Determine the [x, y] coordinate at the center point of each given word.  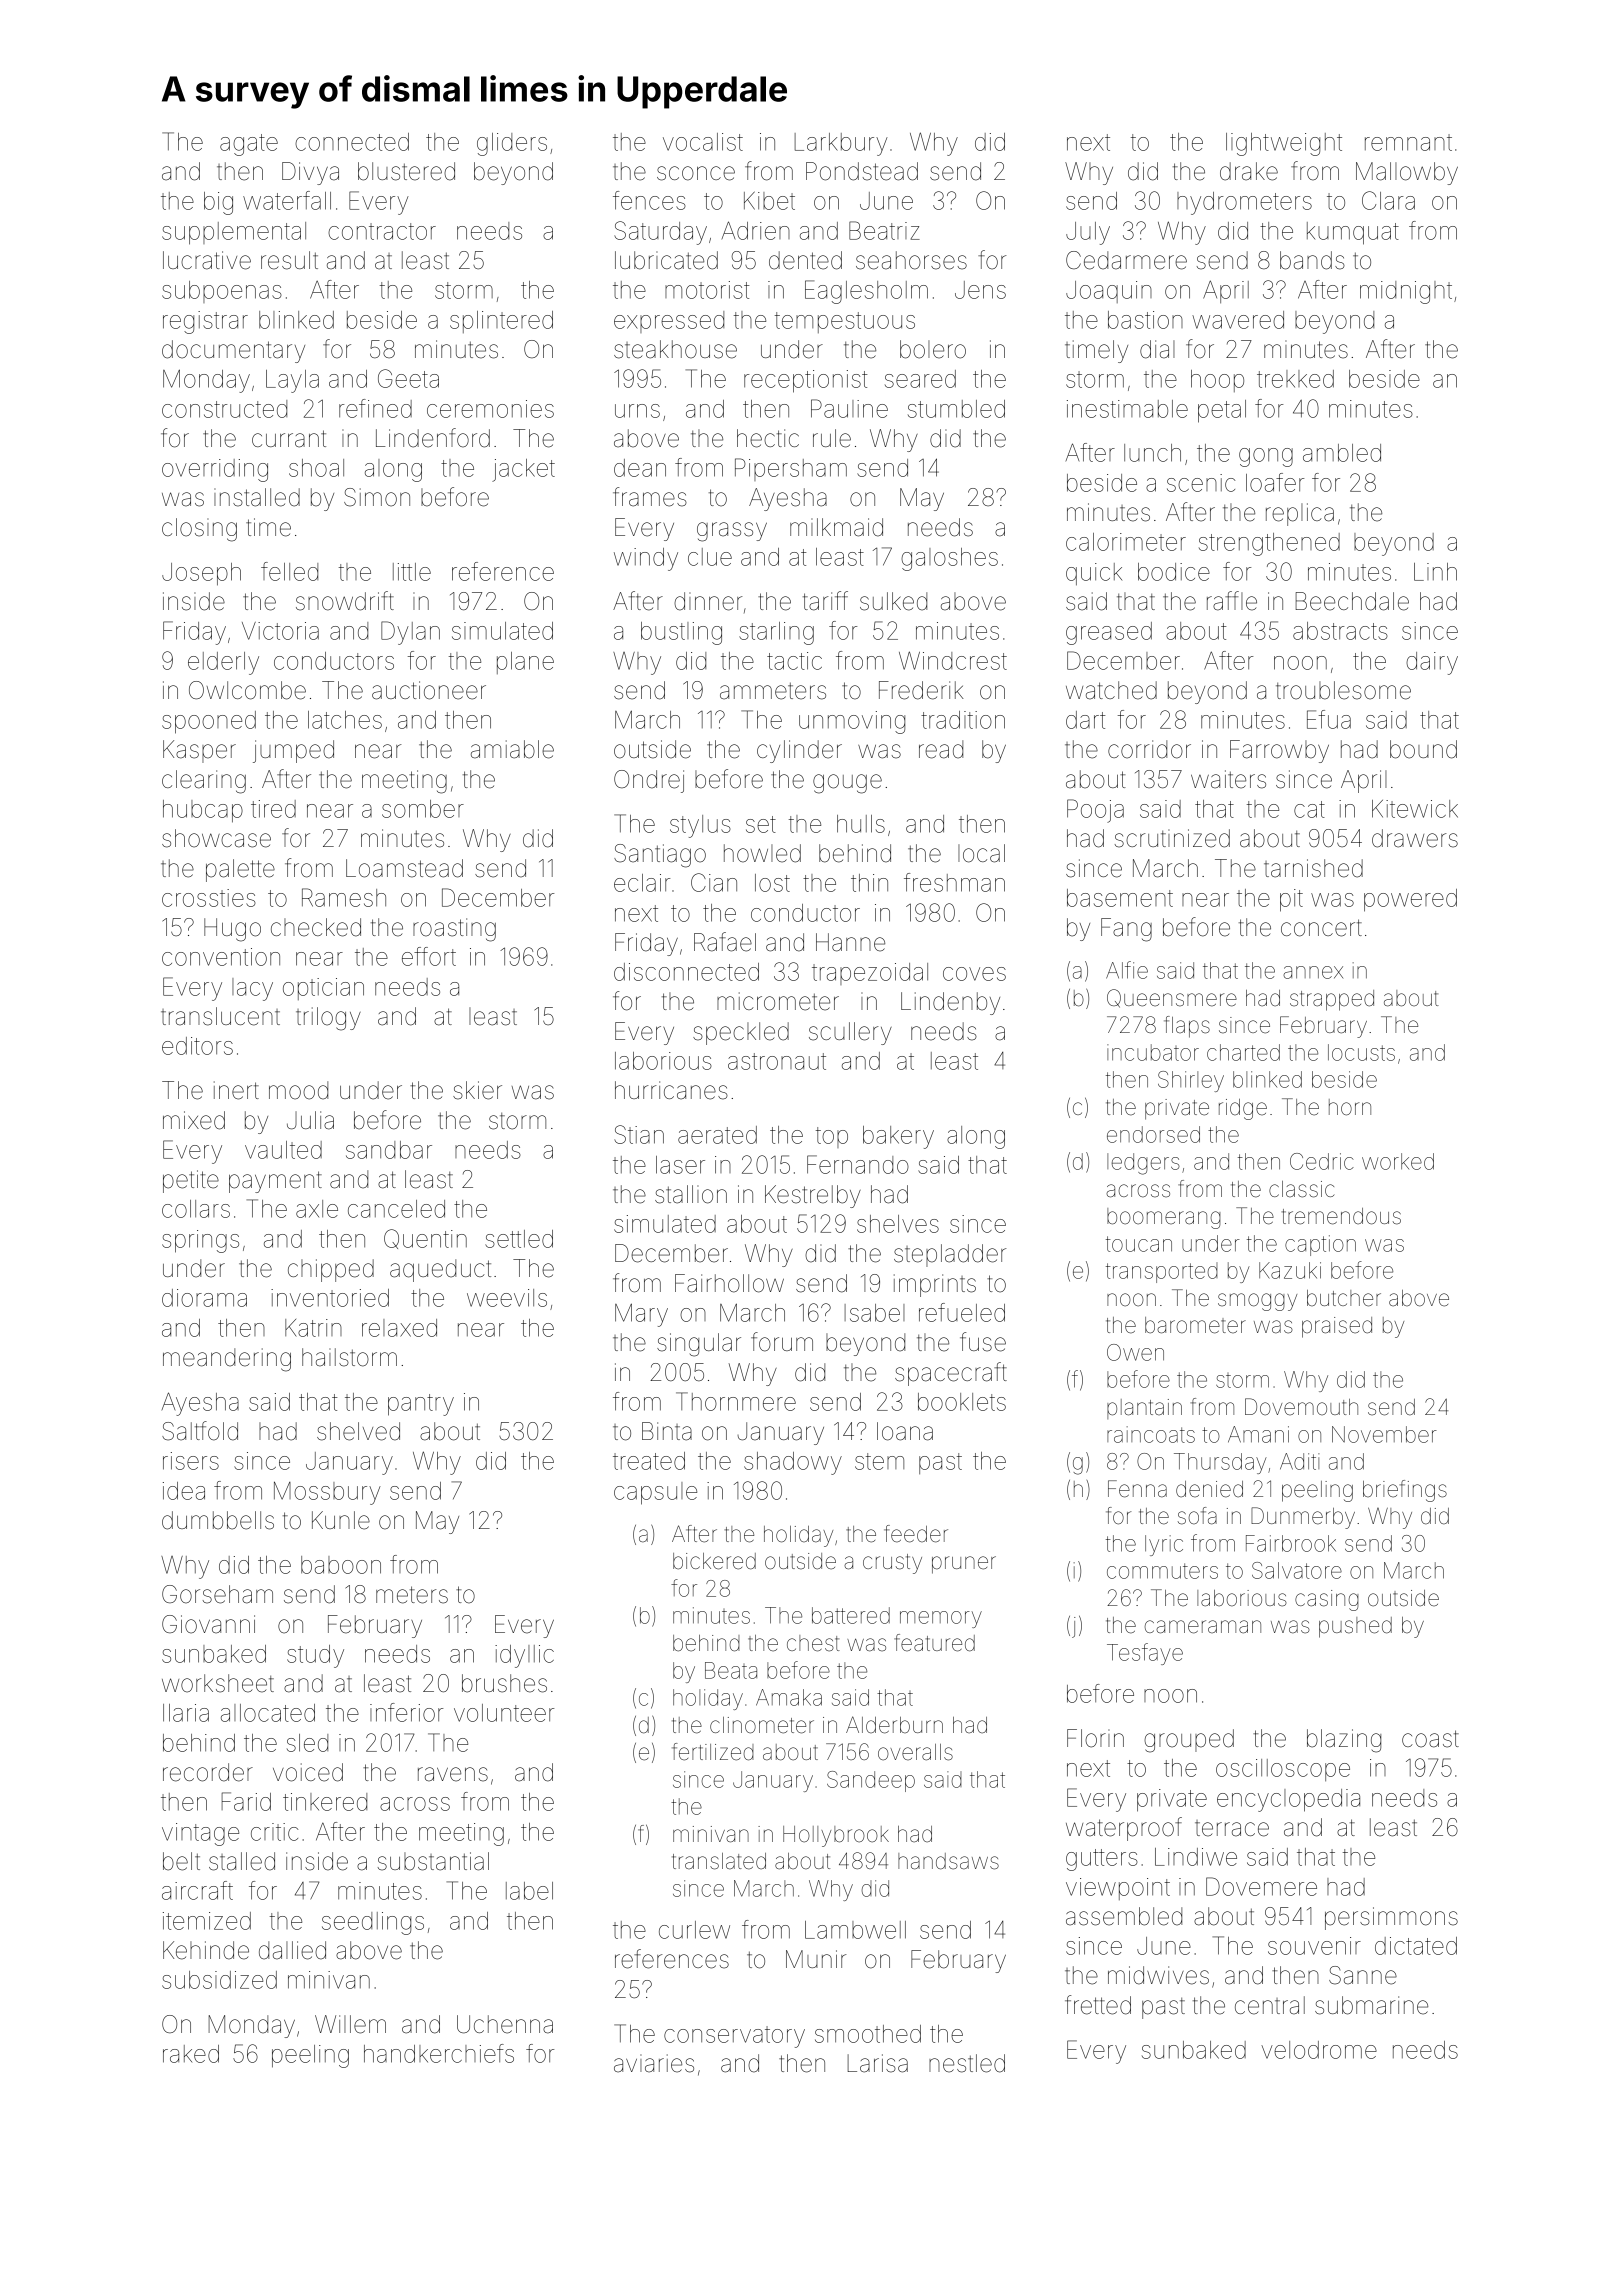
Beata [731, 1670]
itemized [207, 1921]
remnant [1408, 142]
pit [1291, 900]
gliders [512, 144]
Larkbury [841, 144]
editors [197, 1046]
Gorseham [217, 1594]
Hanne [850, 942]
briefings [1405, 1491]
